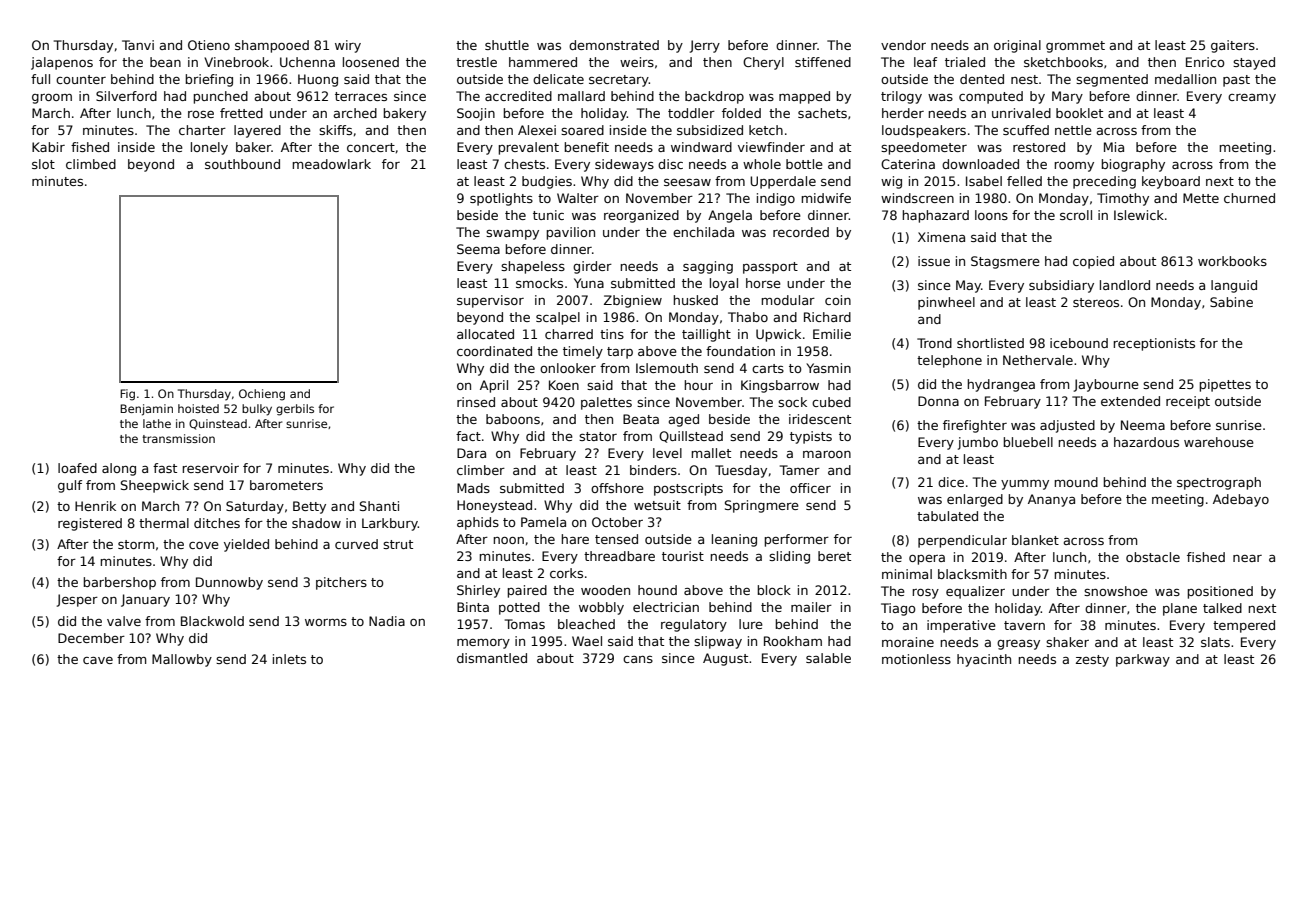  What do you see at coordinates (81, 79) in the page?
I see `counter` at bounding box center [81, 79].
